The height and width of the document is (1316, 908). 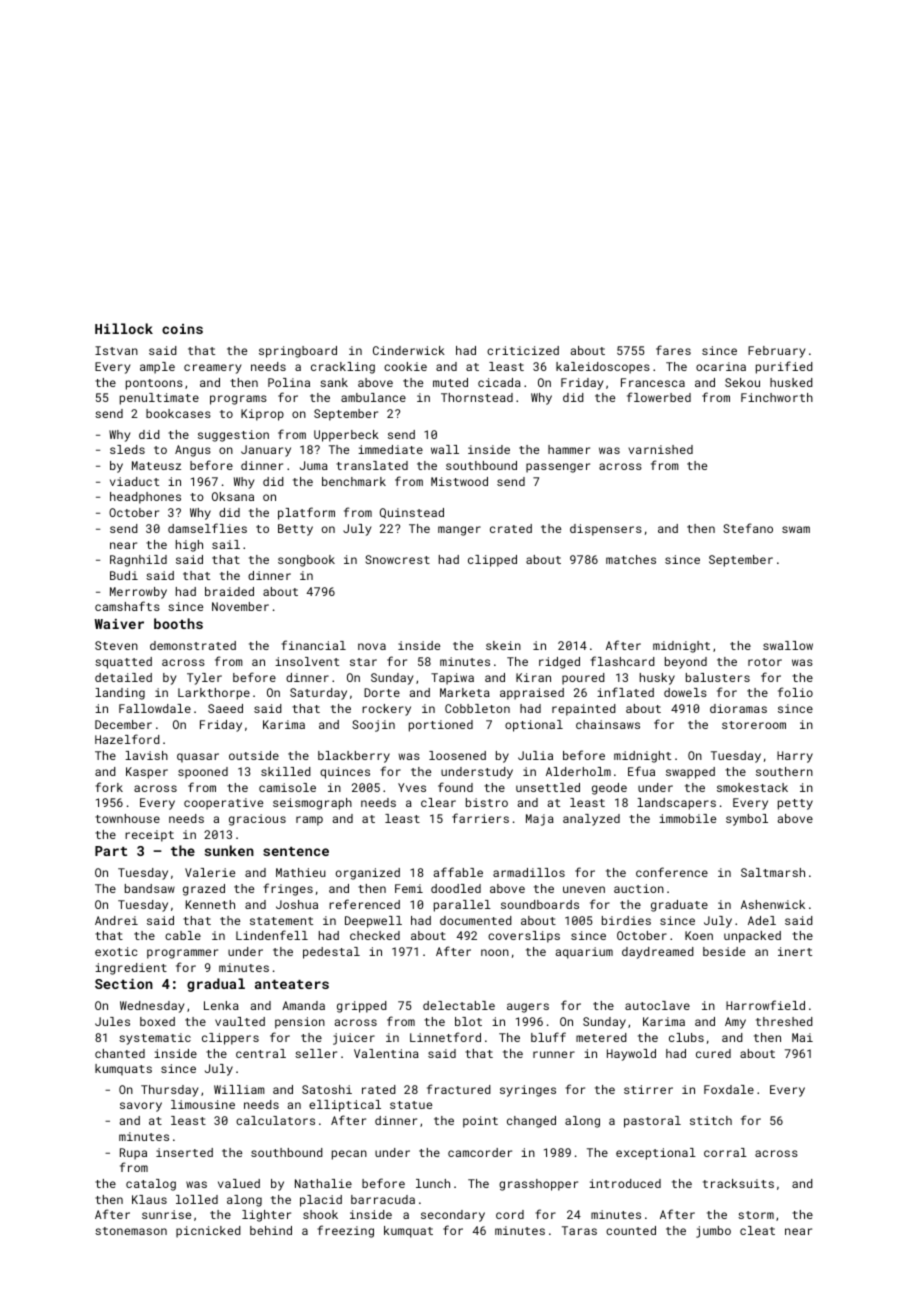 I want to click on Snowcrest, so click(x=397, y=559).
